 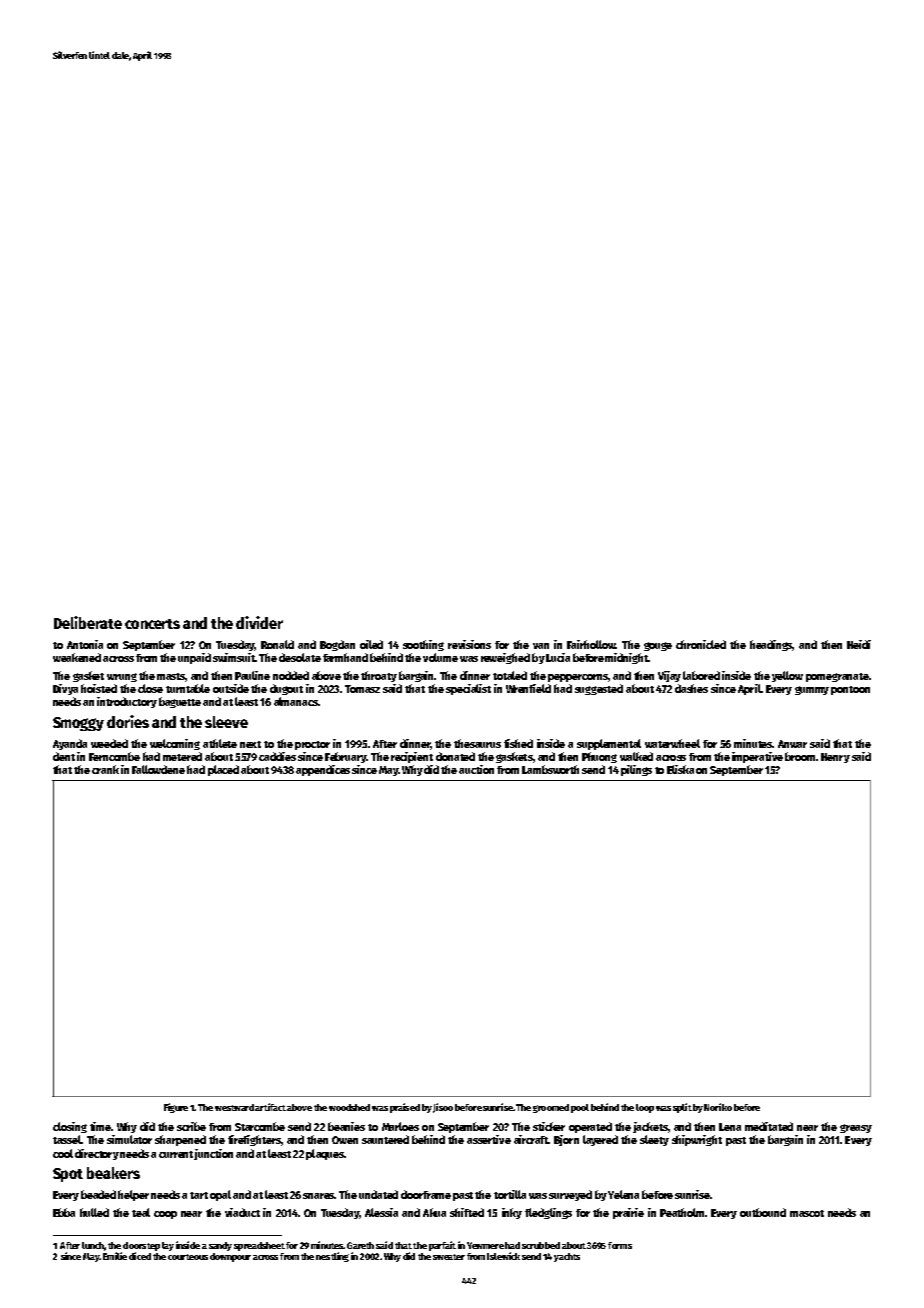 What do you see at coordinates (591, 644) in the screenshot?
I see `Fairhollow` at bounding box center [591, 644].
